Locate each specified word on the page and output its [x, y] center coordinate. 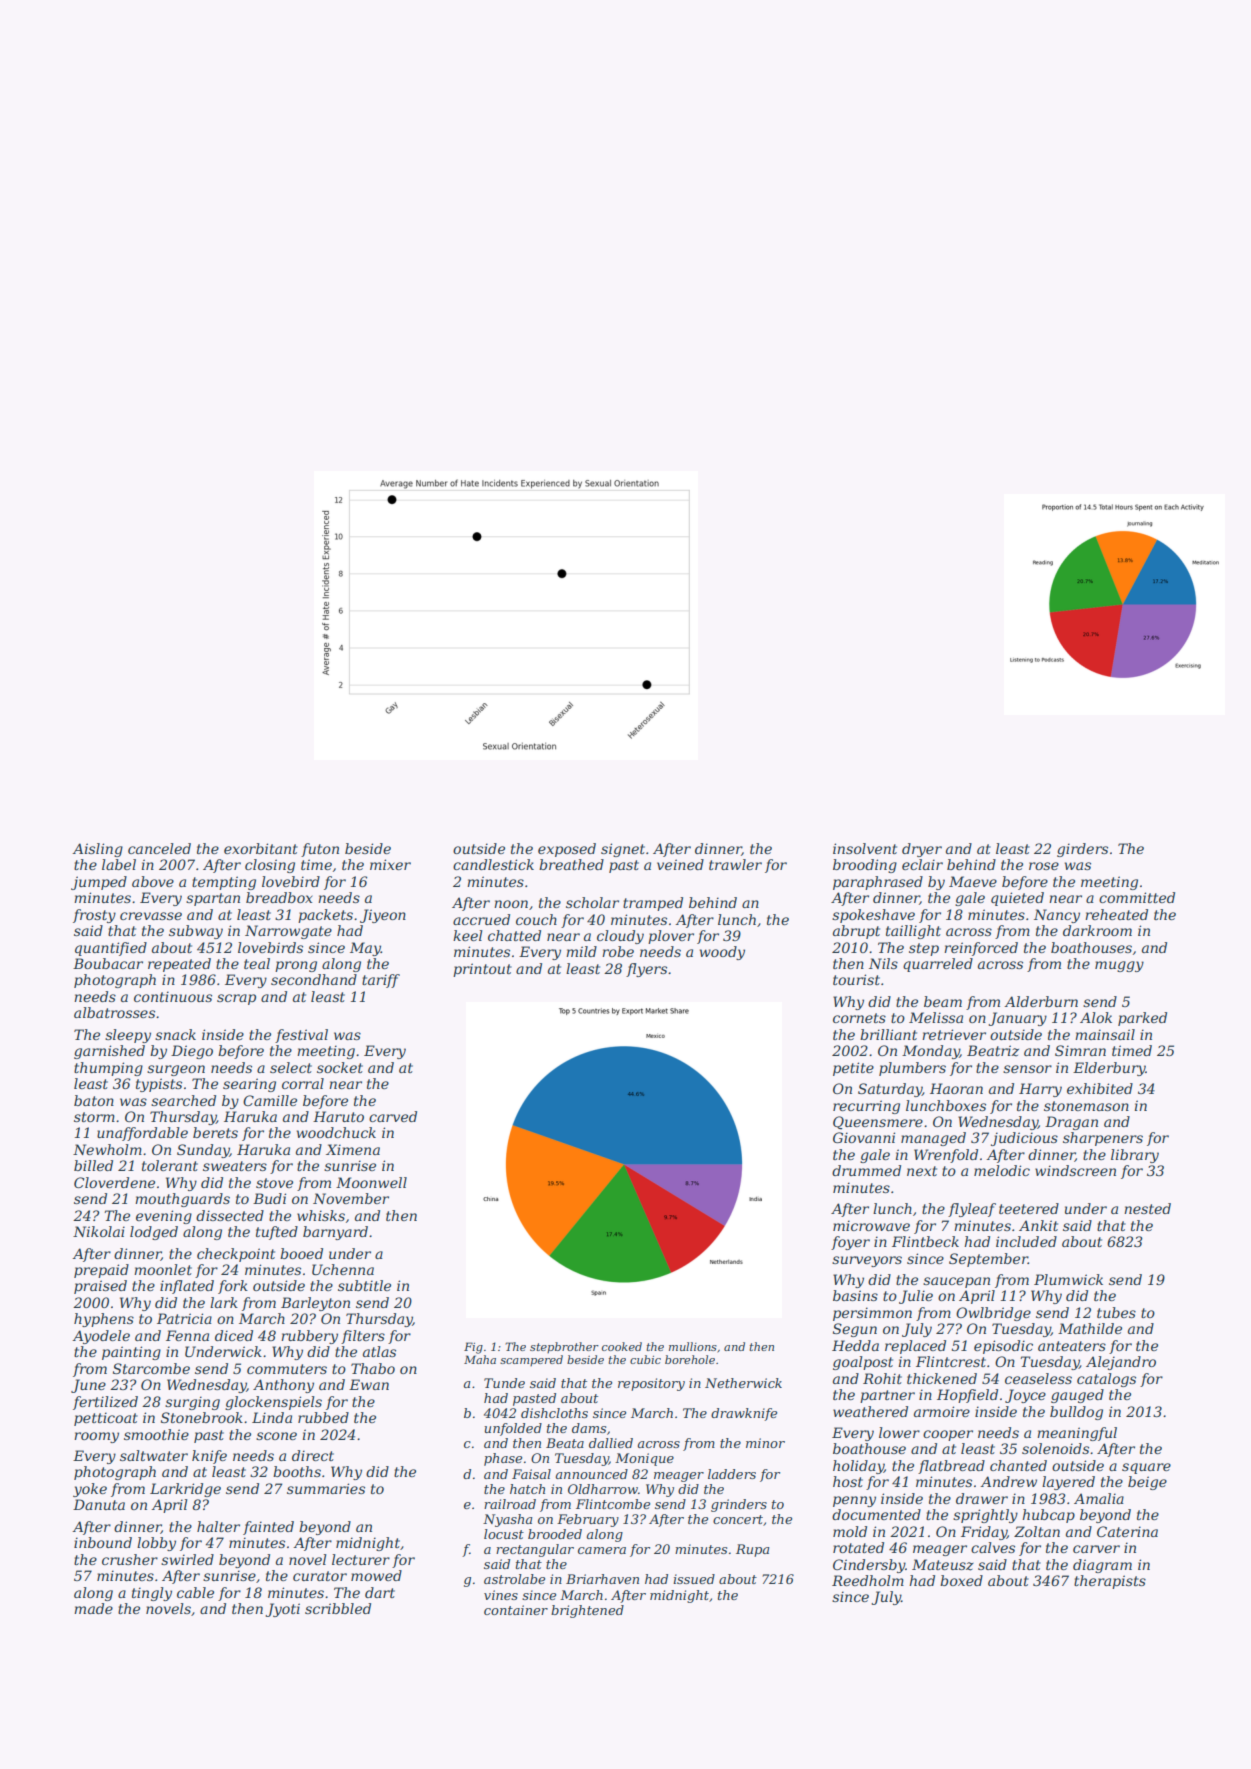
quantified [111, 949]
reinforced [981, 949]
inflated [187, 1287]
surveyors [867, 1261]
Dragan [1071, 1123]
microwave [871, 1225]
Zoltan [1037, 1531]
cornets [859, 1018]
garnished [109, 1052]
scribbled [338, 1608]
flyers [646, 970]
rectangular [535, 1550]
